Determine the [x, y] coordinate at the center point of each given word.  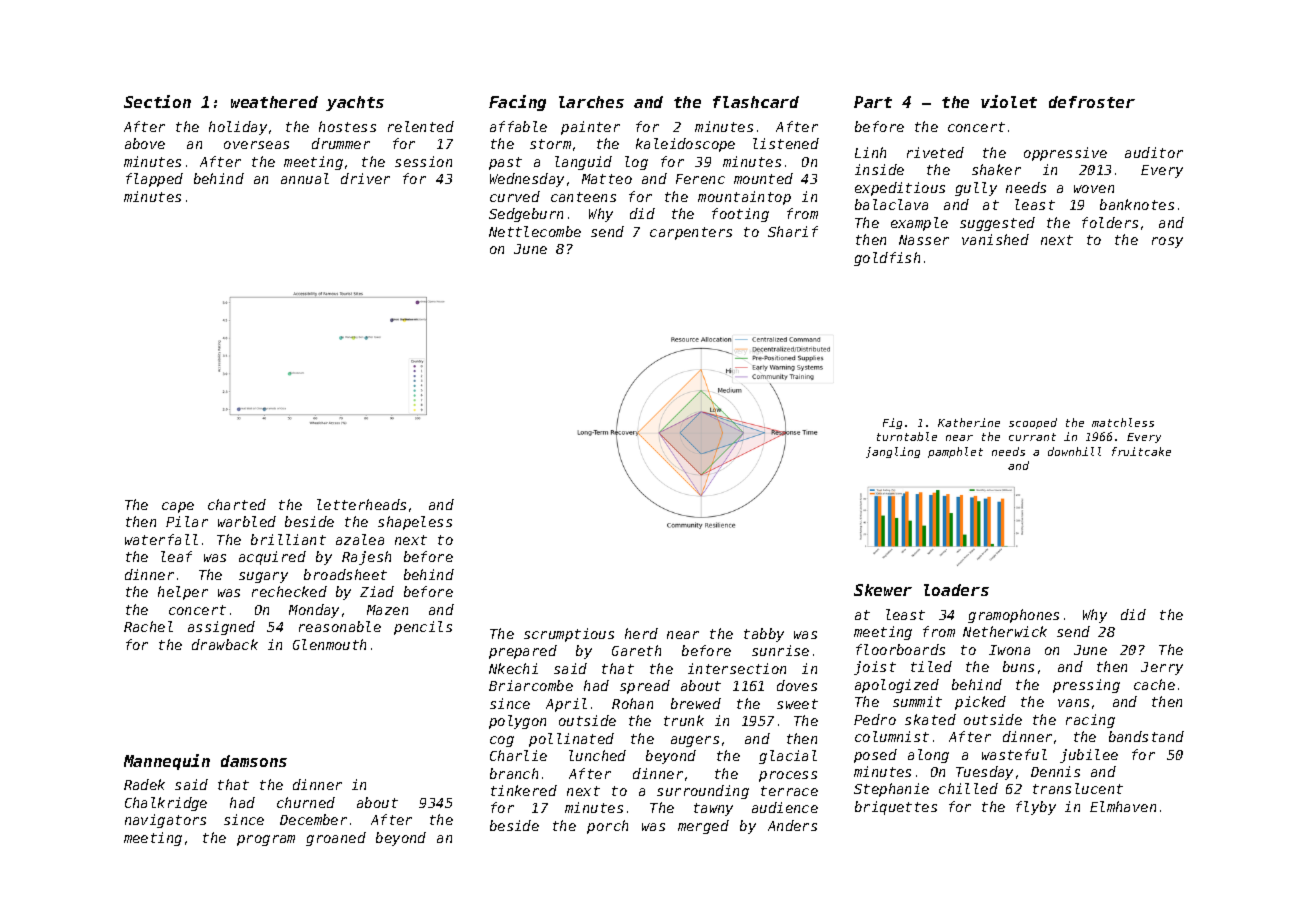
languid [583, 163]
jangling [893, 452]
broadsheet [345, 574]
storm [550, 144]
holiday [238, 128]
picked [980, 703]
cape [178, 507]
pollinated [571, 740]
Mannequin [167, 762]
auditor [1154, 152]
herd [641, 633]
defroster [1092, 102]
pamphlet [955, 452]
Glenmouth [329, 644]
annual [305, 178]
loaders [956, 590]
